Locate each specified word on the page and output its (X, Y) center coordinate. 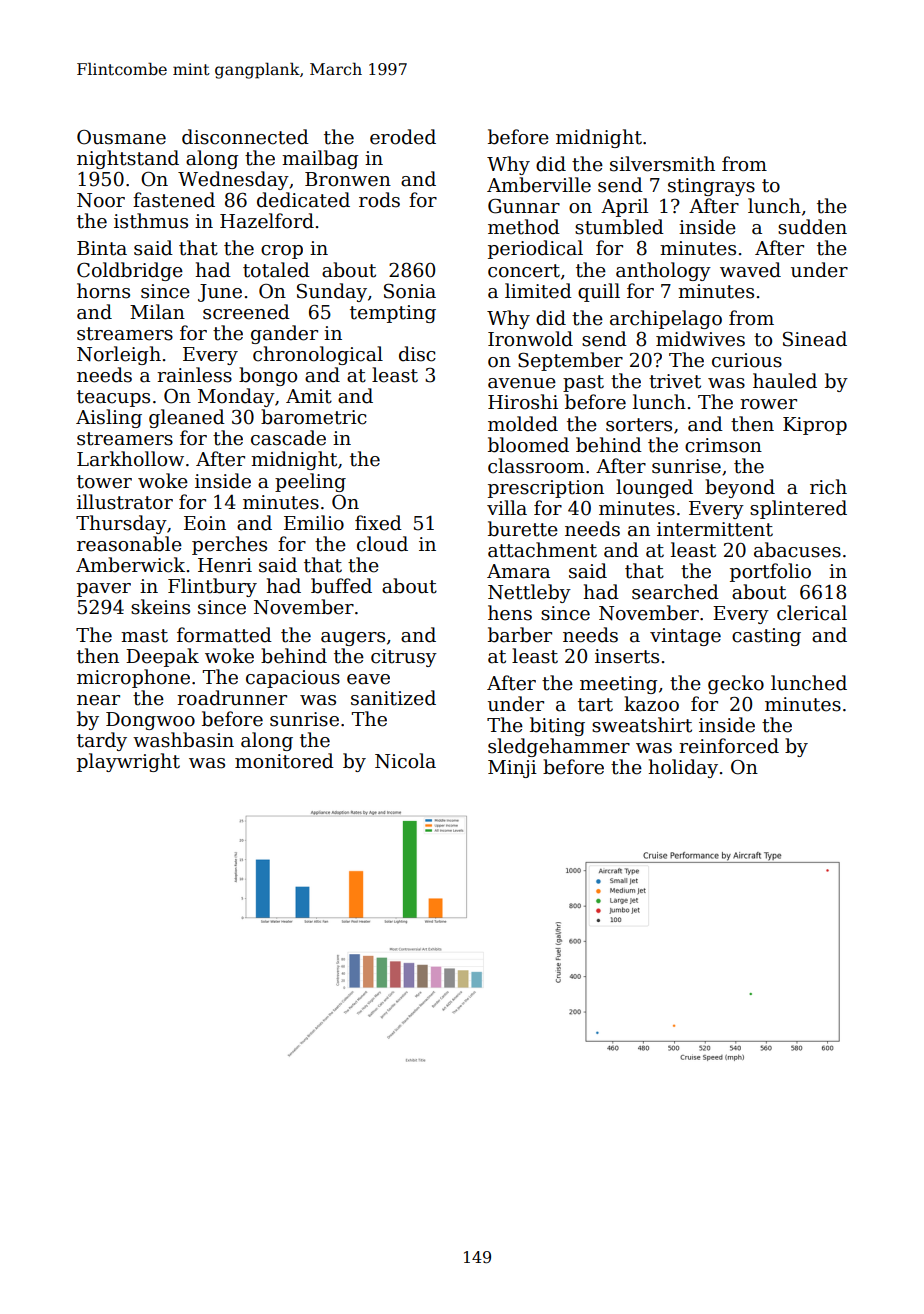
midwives (700, 339)
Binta (102, 248)
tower (104, 482)
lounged (654, 488)
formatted (224, 635)
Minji (512, 769)
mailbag (320, 159)
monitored (284, 761)
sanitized (393, 698)
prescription (546, 489)
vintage (685, 637)
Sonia (410, 291)
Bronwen (348, 179)
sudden (812, 227)
